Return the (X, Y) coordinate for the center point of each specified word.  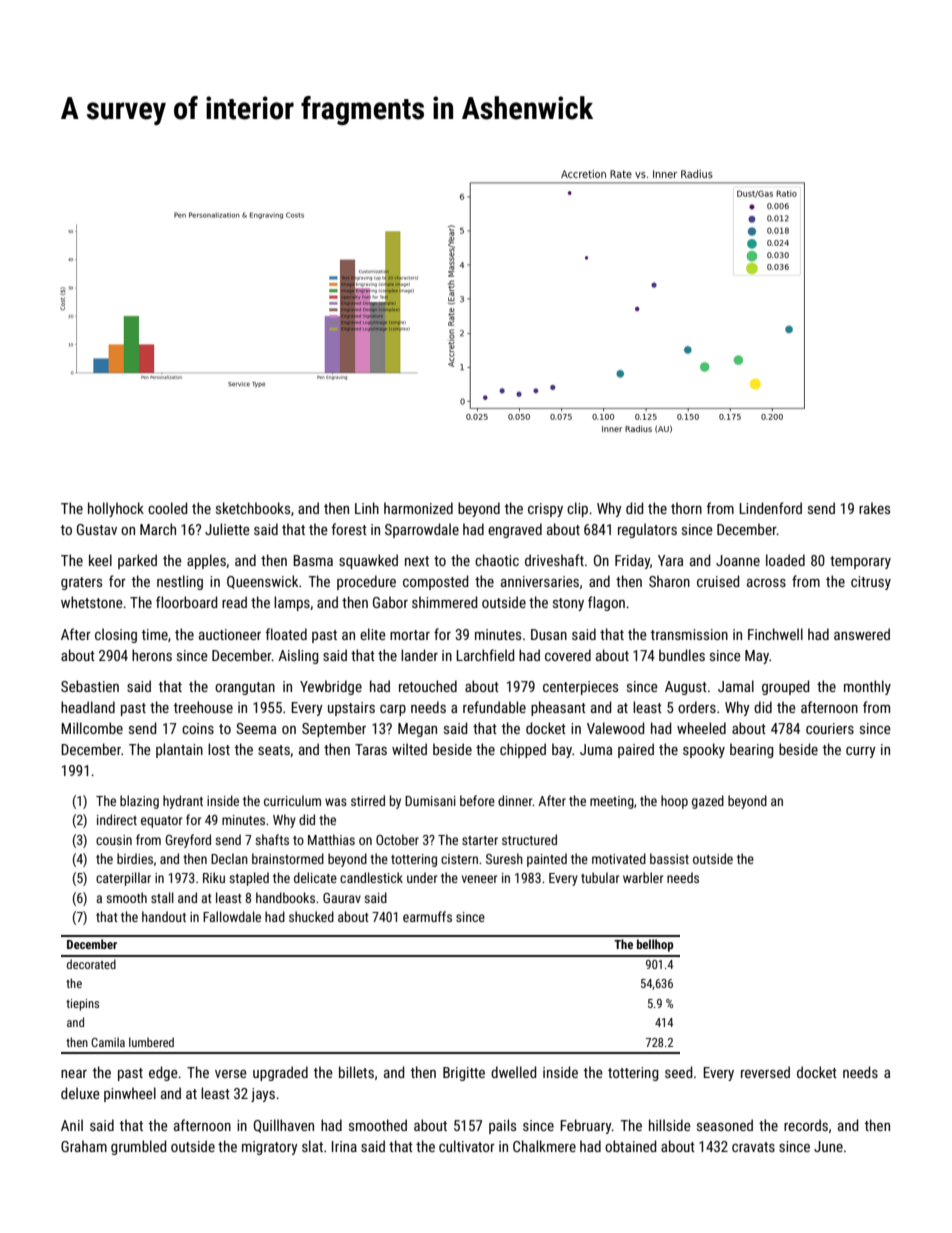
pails (502, 1126)
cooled (168, 508)
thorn (686, 508)
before (477, 800)
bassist (669, 858)
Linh (367, 508)
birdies (135, 858)
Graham (84, 1146)
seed (679, 1072)
